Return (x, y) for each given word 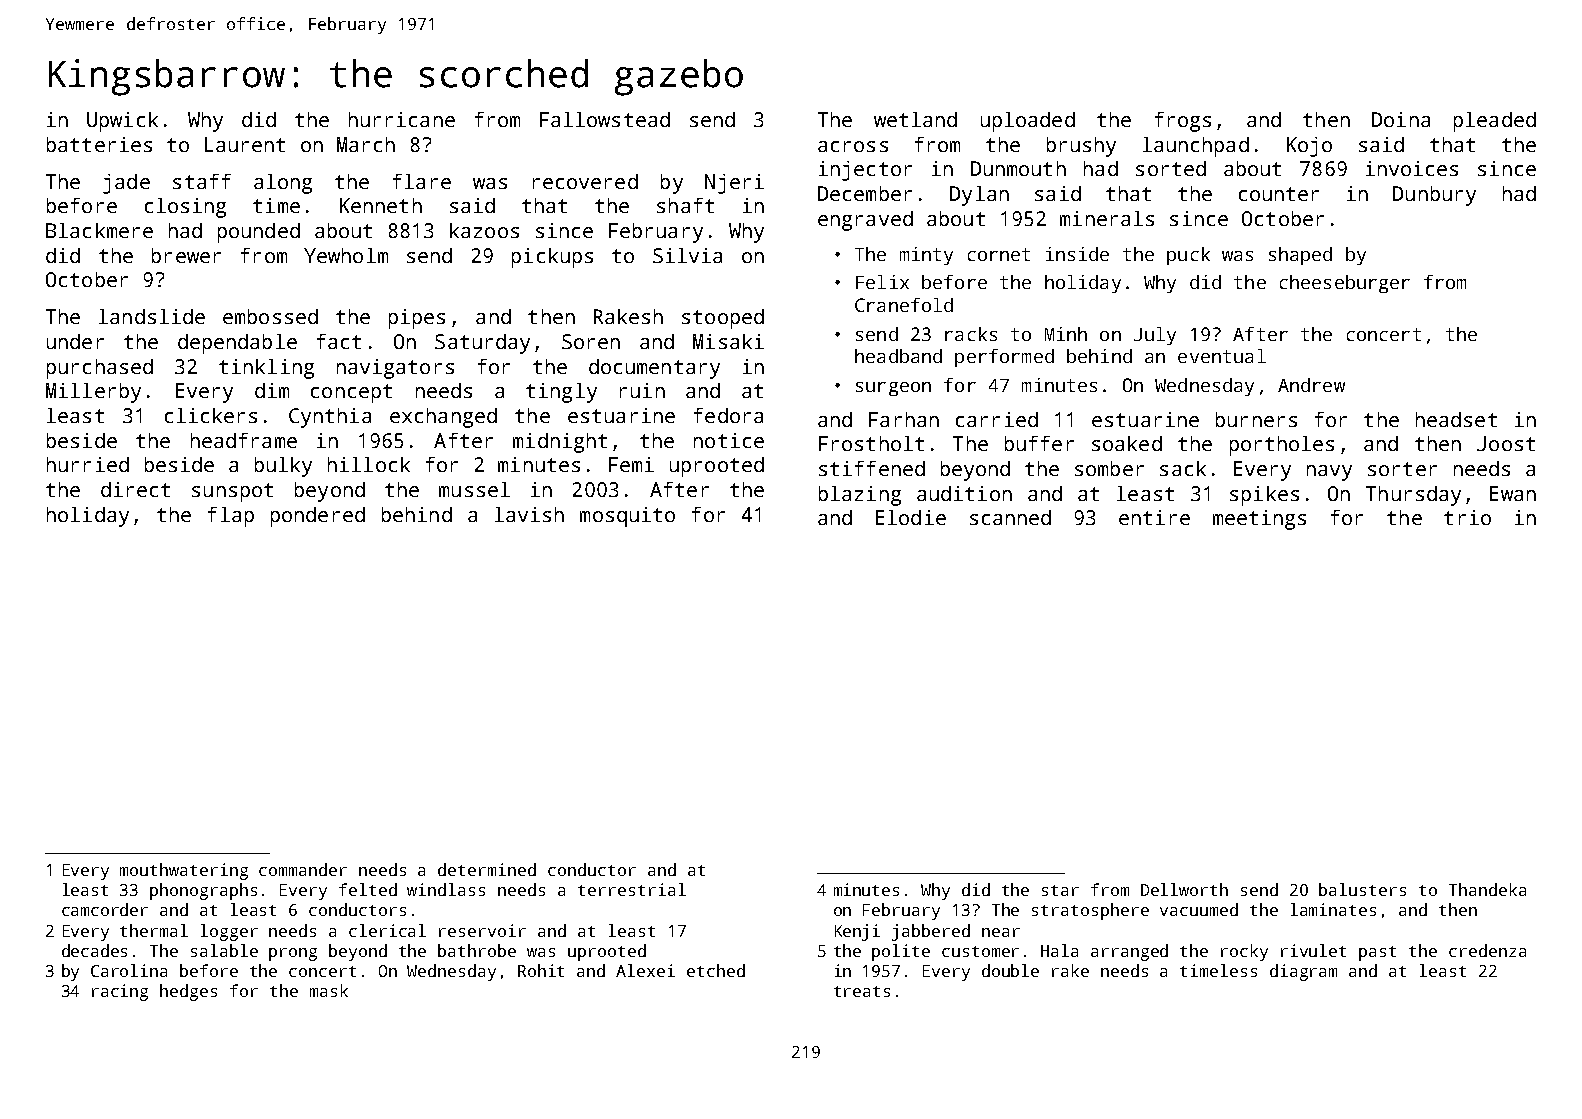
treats (862, 991)
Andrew (1311, 385)
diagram (1303, 972)
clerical (387, 930)
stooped (723, 319)
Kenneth (381, 205)
